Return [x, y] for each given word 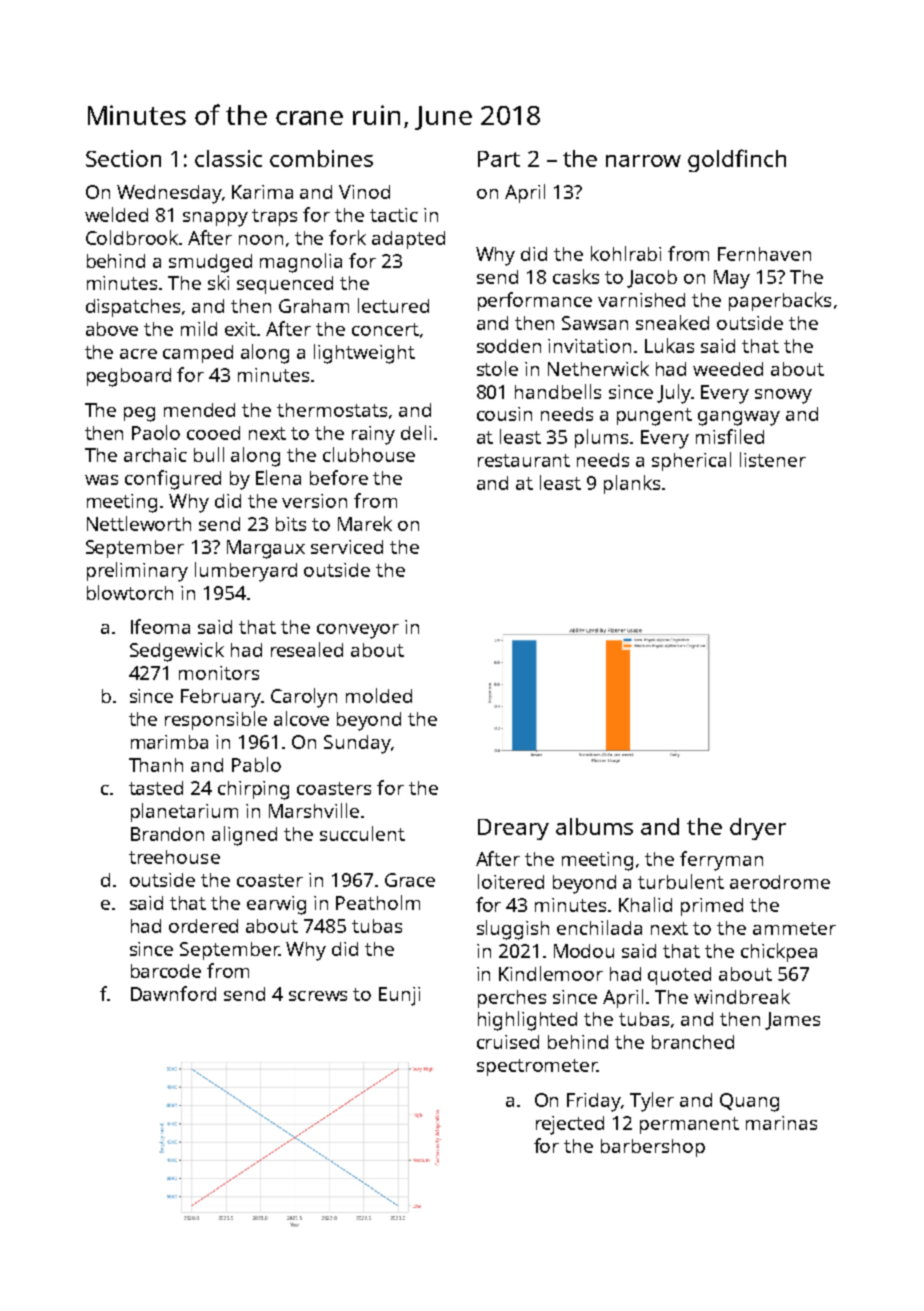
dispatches [133, 308]
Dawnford [173, 993]
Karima [262, 192]
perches [512, 999]
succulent [362, 833]
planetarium [184, 812]
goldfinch [737, 160]
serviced [347, 547]
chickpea [779, 952]
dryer [758, 829]
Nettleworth [139, 523]
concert [385, 329]
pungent [654, 417]
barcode [166, 971]
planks [632, 484]
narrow [643, 161]
